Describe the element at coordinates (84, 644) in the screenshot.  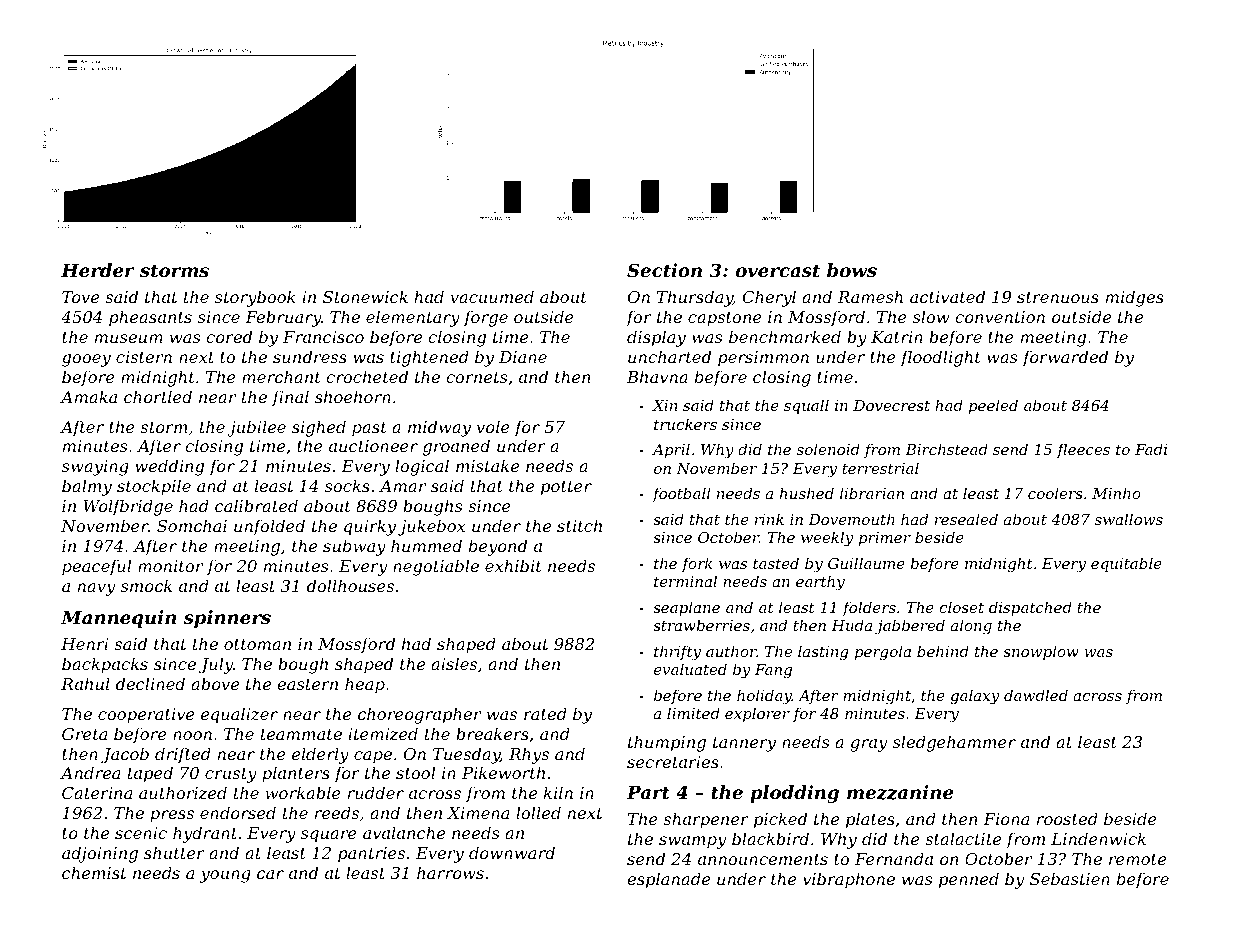
I see `Henri` at that location.
